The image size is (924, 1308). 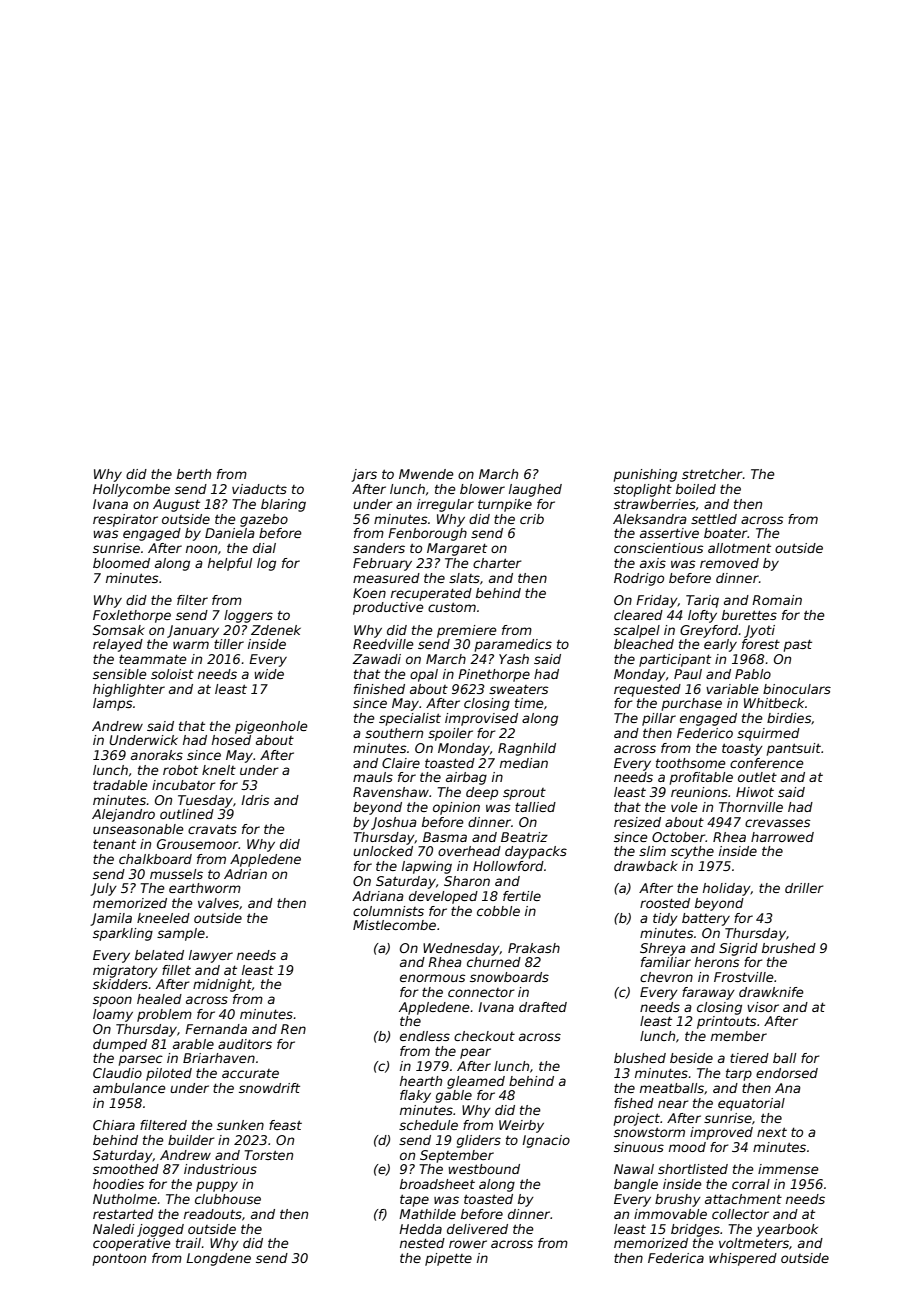 What do you see at coordinates (777, 600) in the image?
I see `Romain` at bounding box center [777, 600].
